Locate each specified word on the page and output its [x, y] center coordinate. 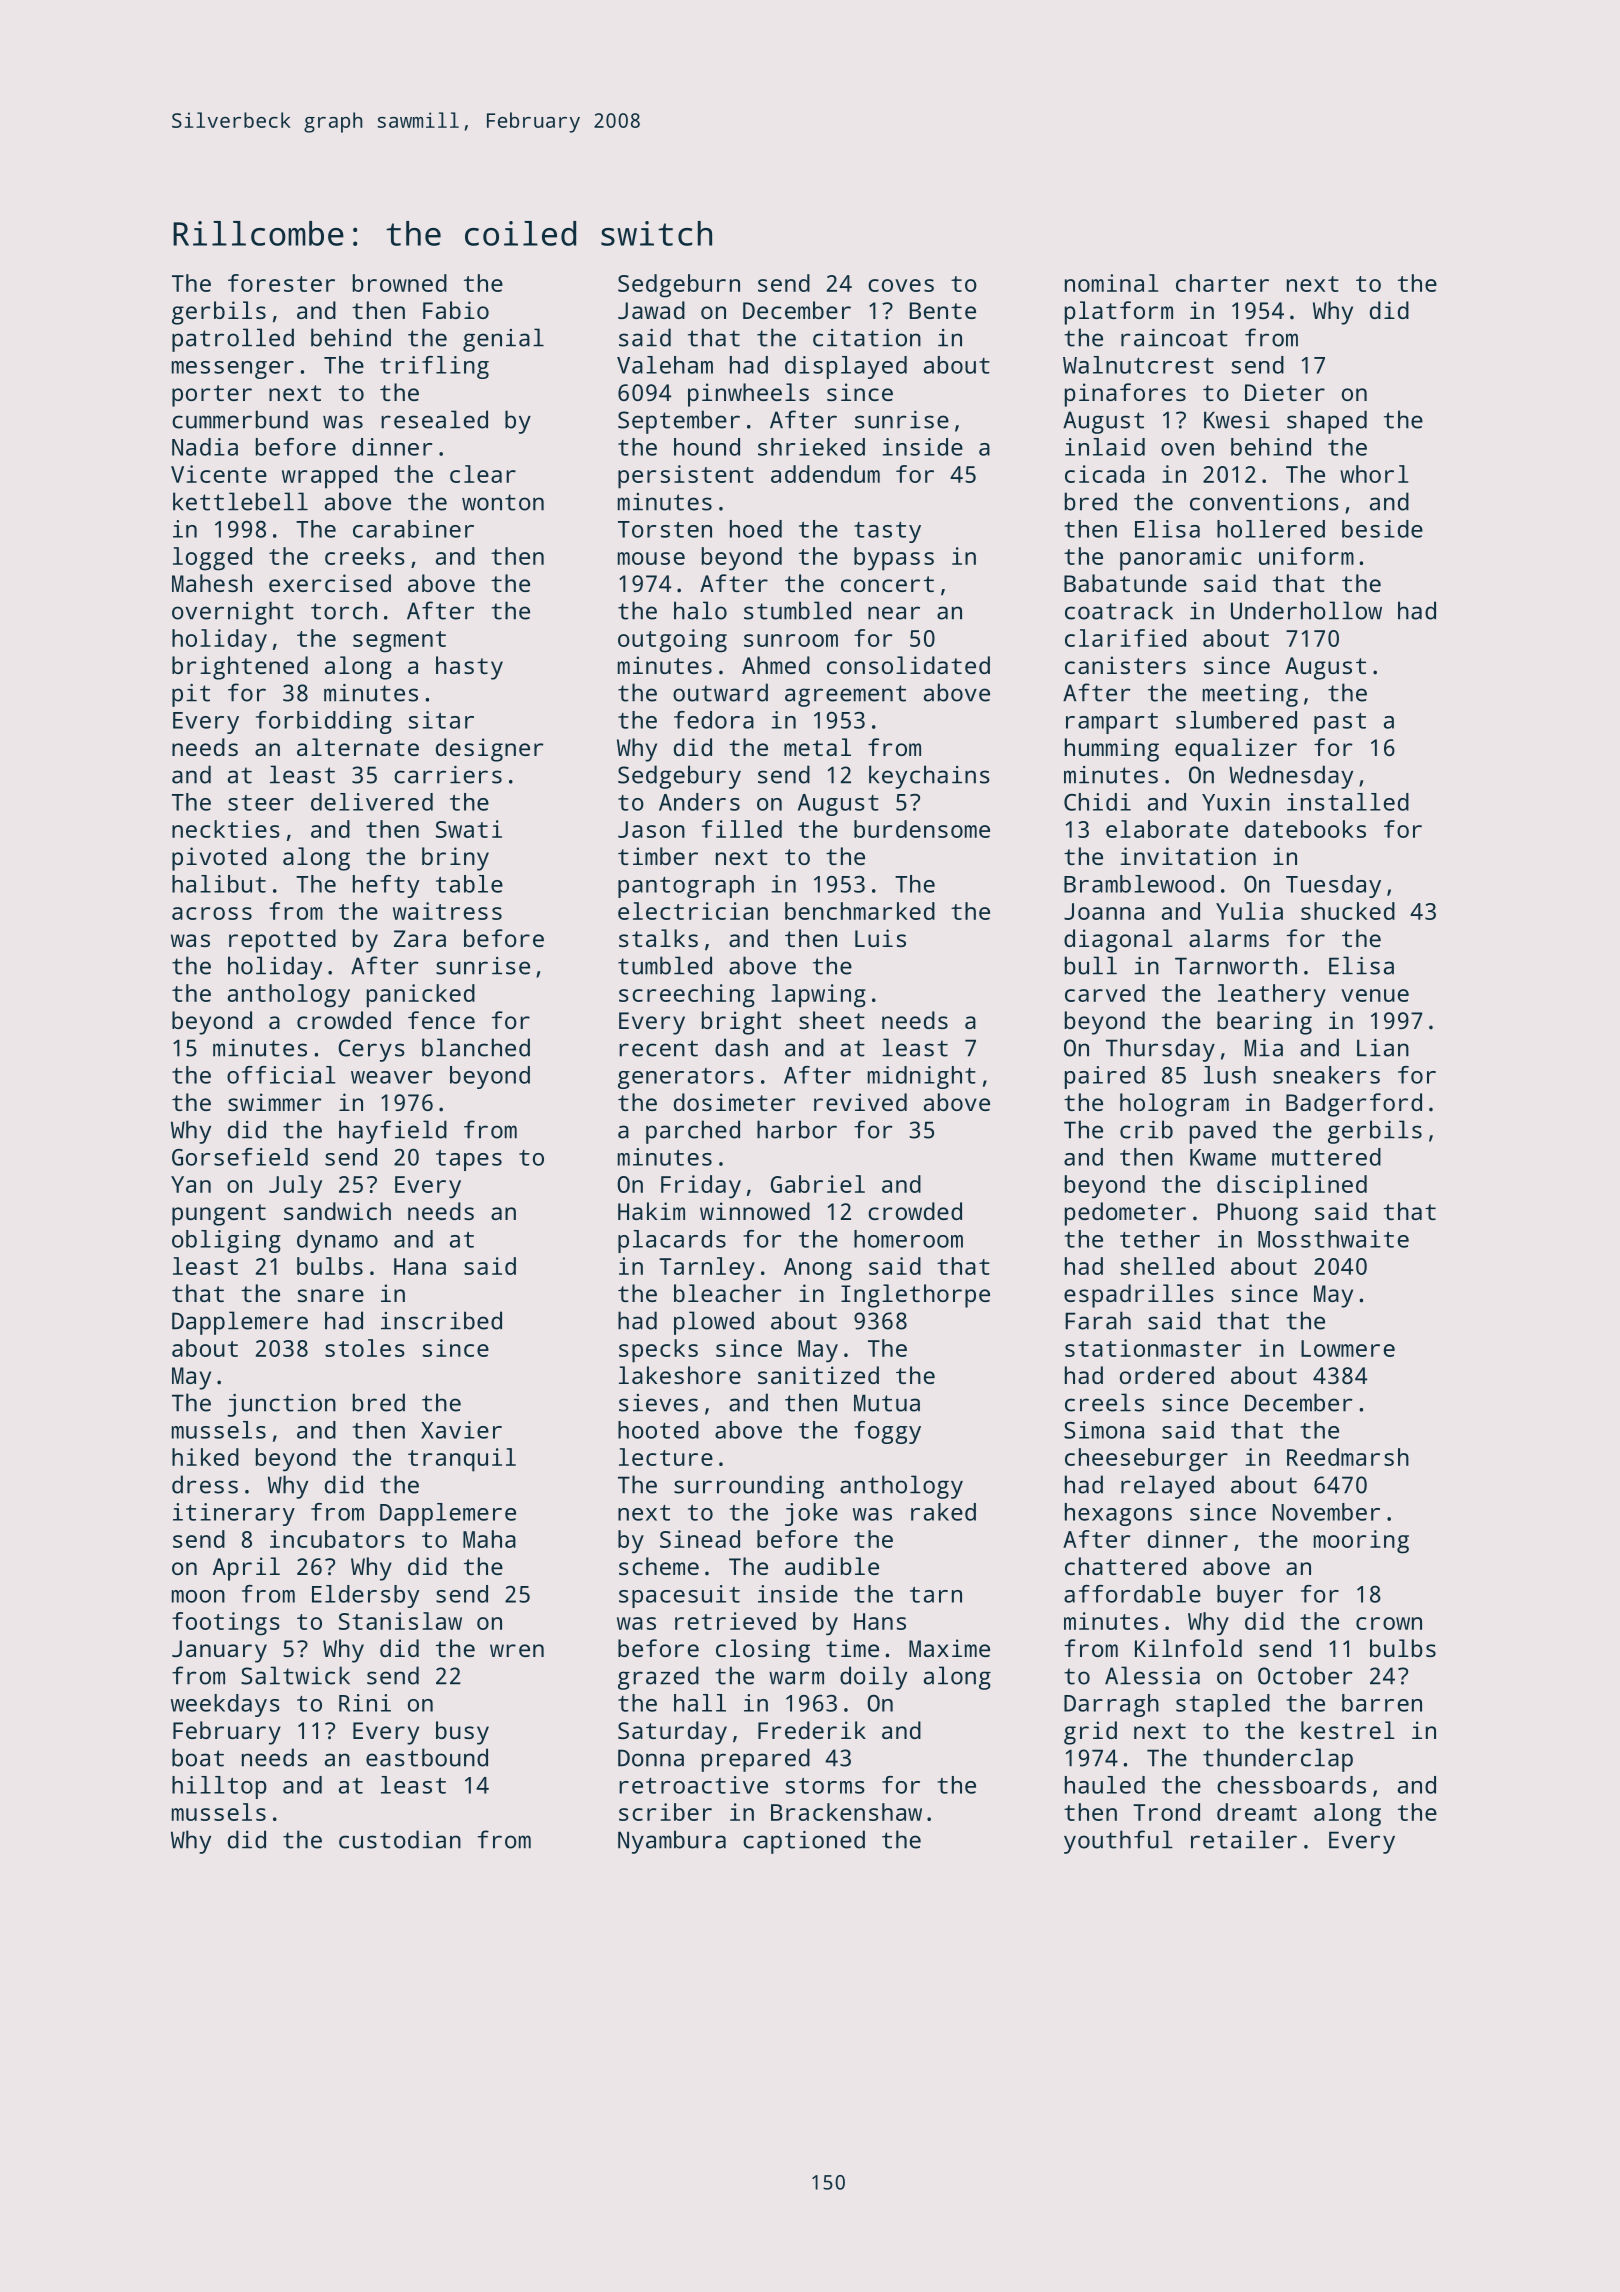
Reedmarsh [1348, 1457]
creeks [365, 556]
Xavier [461, 1430]
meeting [1250, 695]
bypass [894, 559]
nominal [1111, 283]
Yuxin [1236, 802]
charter [1222, 283]
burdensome [922, 829]
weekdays [225, 1705]
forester [281, 283]
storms [825, 1786]
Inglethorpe [915, 1296]
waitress [447, 911]
